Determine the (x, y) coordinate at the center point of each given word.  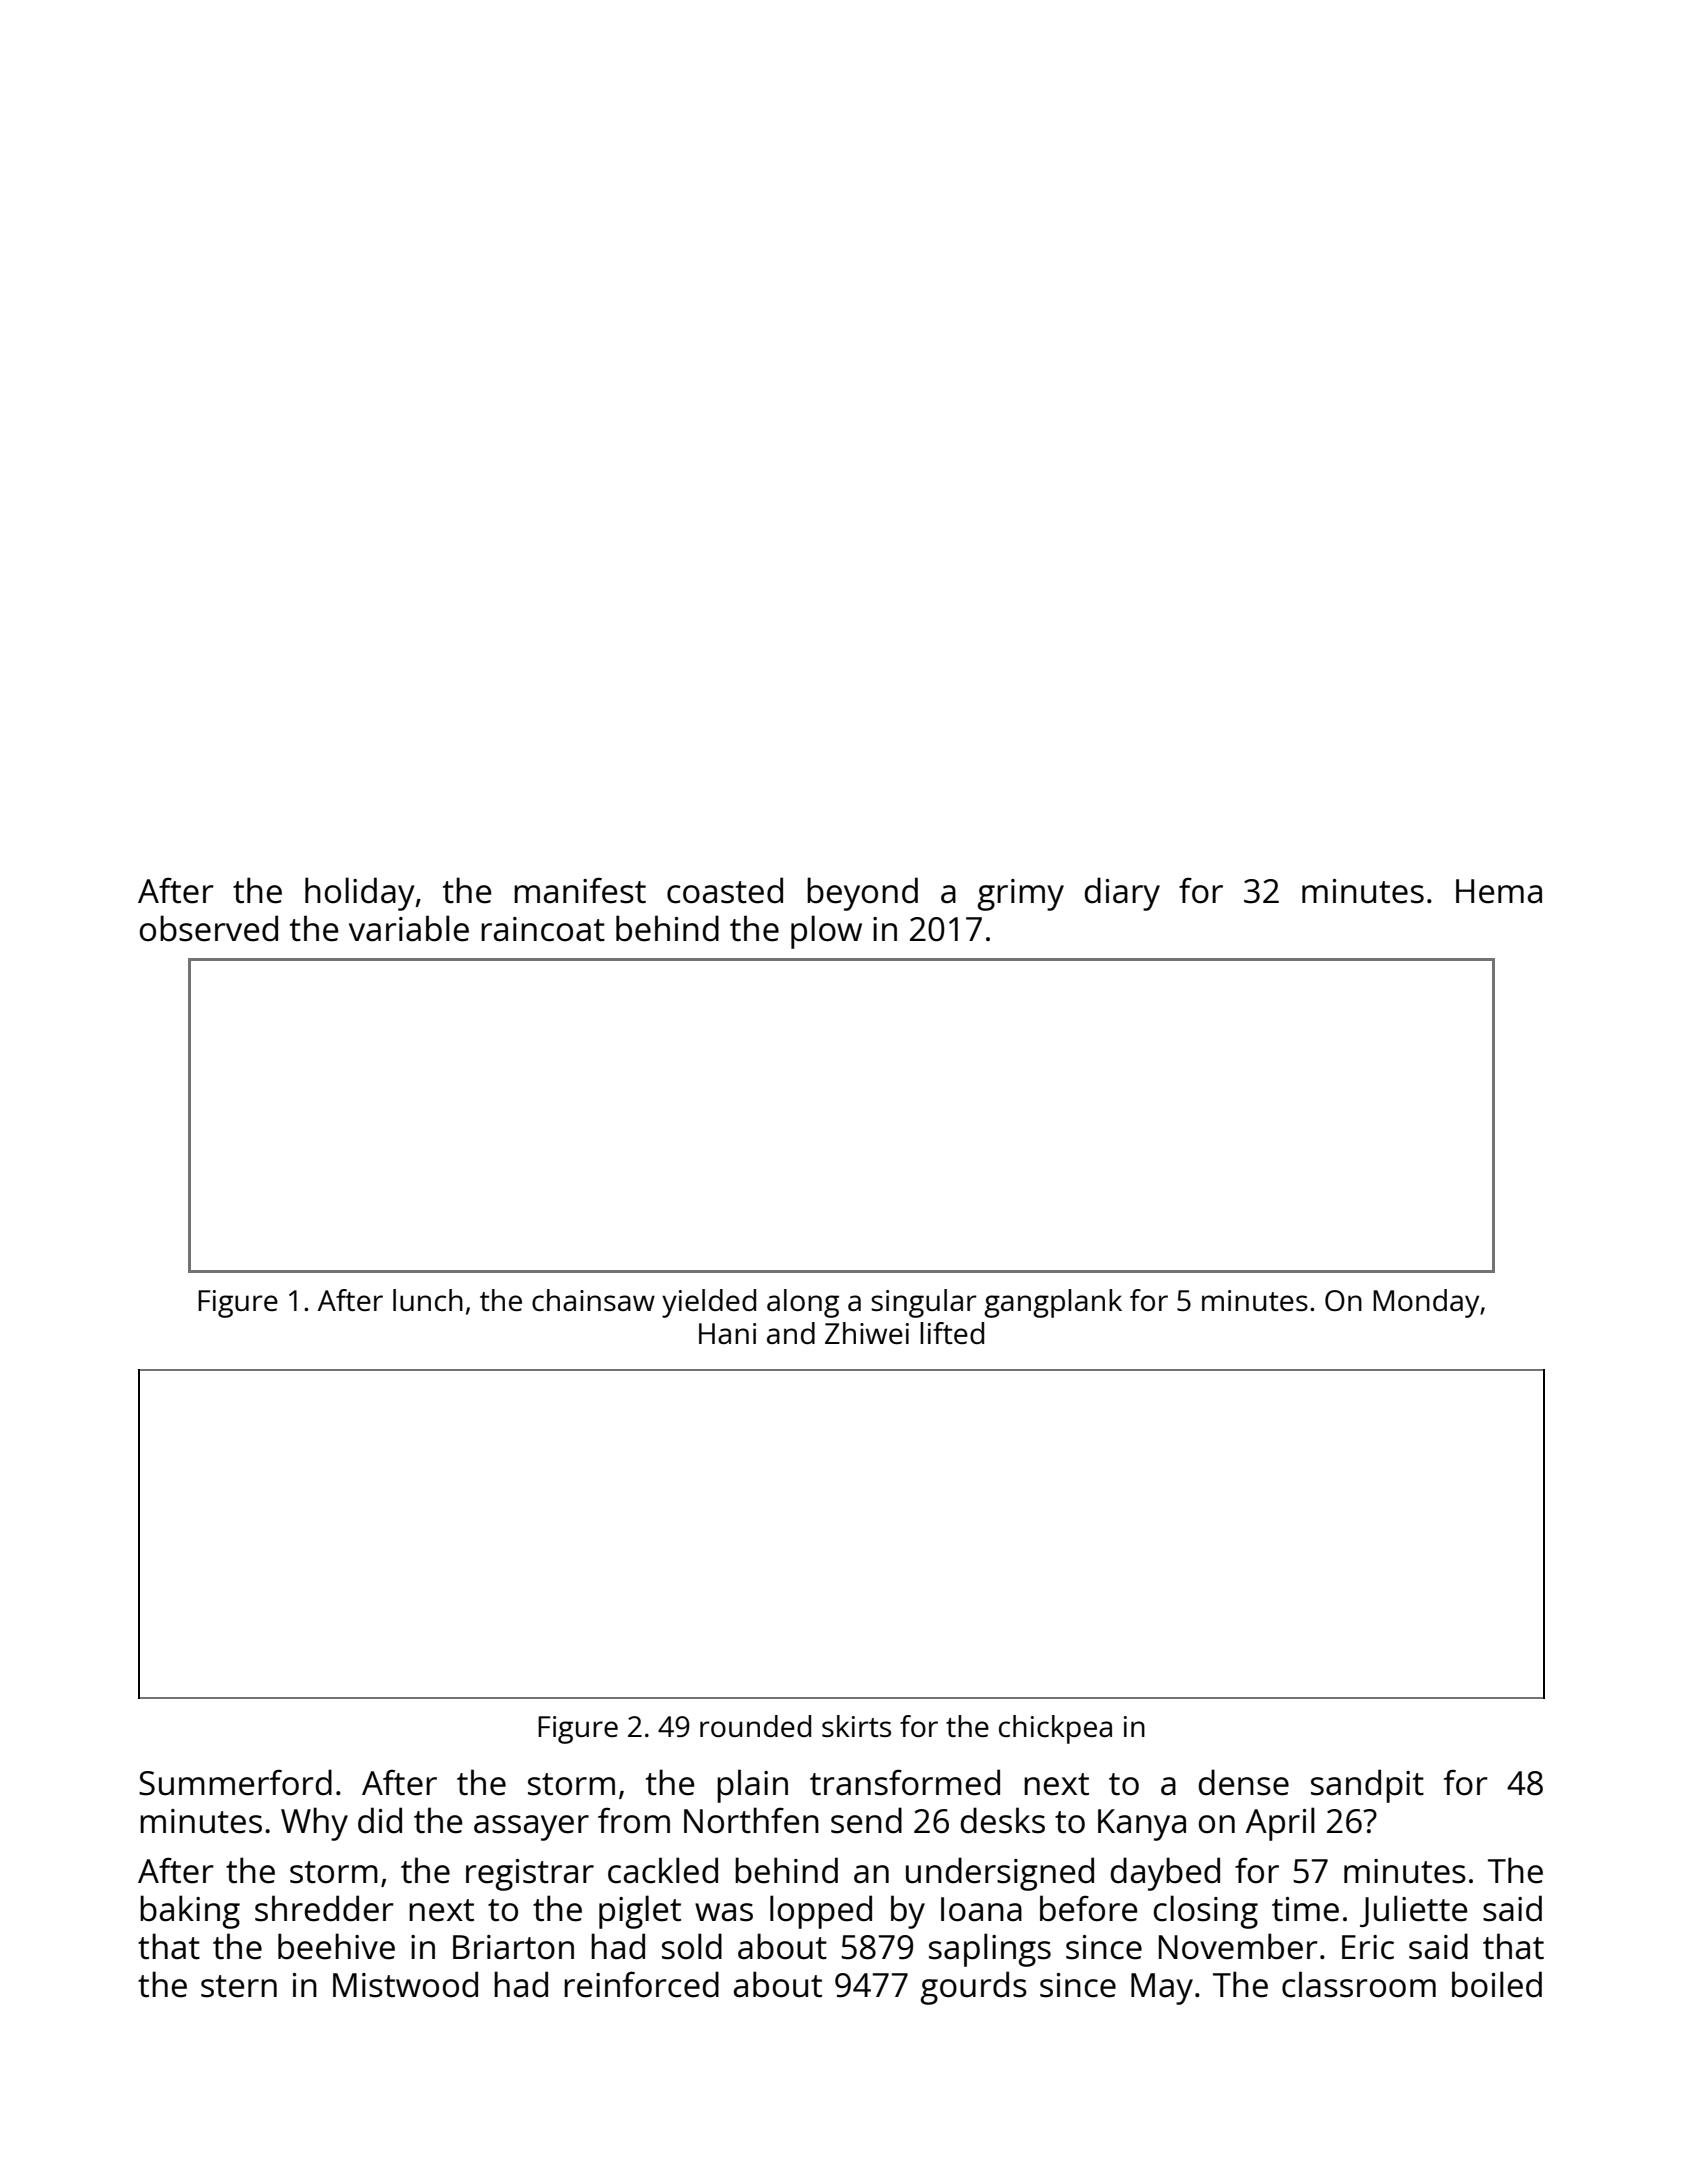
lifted (952, 1333)
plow (826, 932)
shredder (324, 1908)
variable (409, 928)
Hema (1499, 891)
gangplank (1053, 1303)
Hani (727, 1333)
